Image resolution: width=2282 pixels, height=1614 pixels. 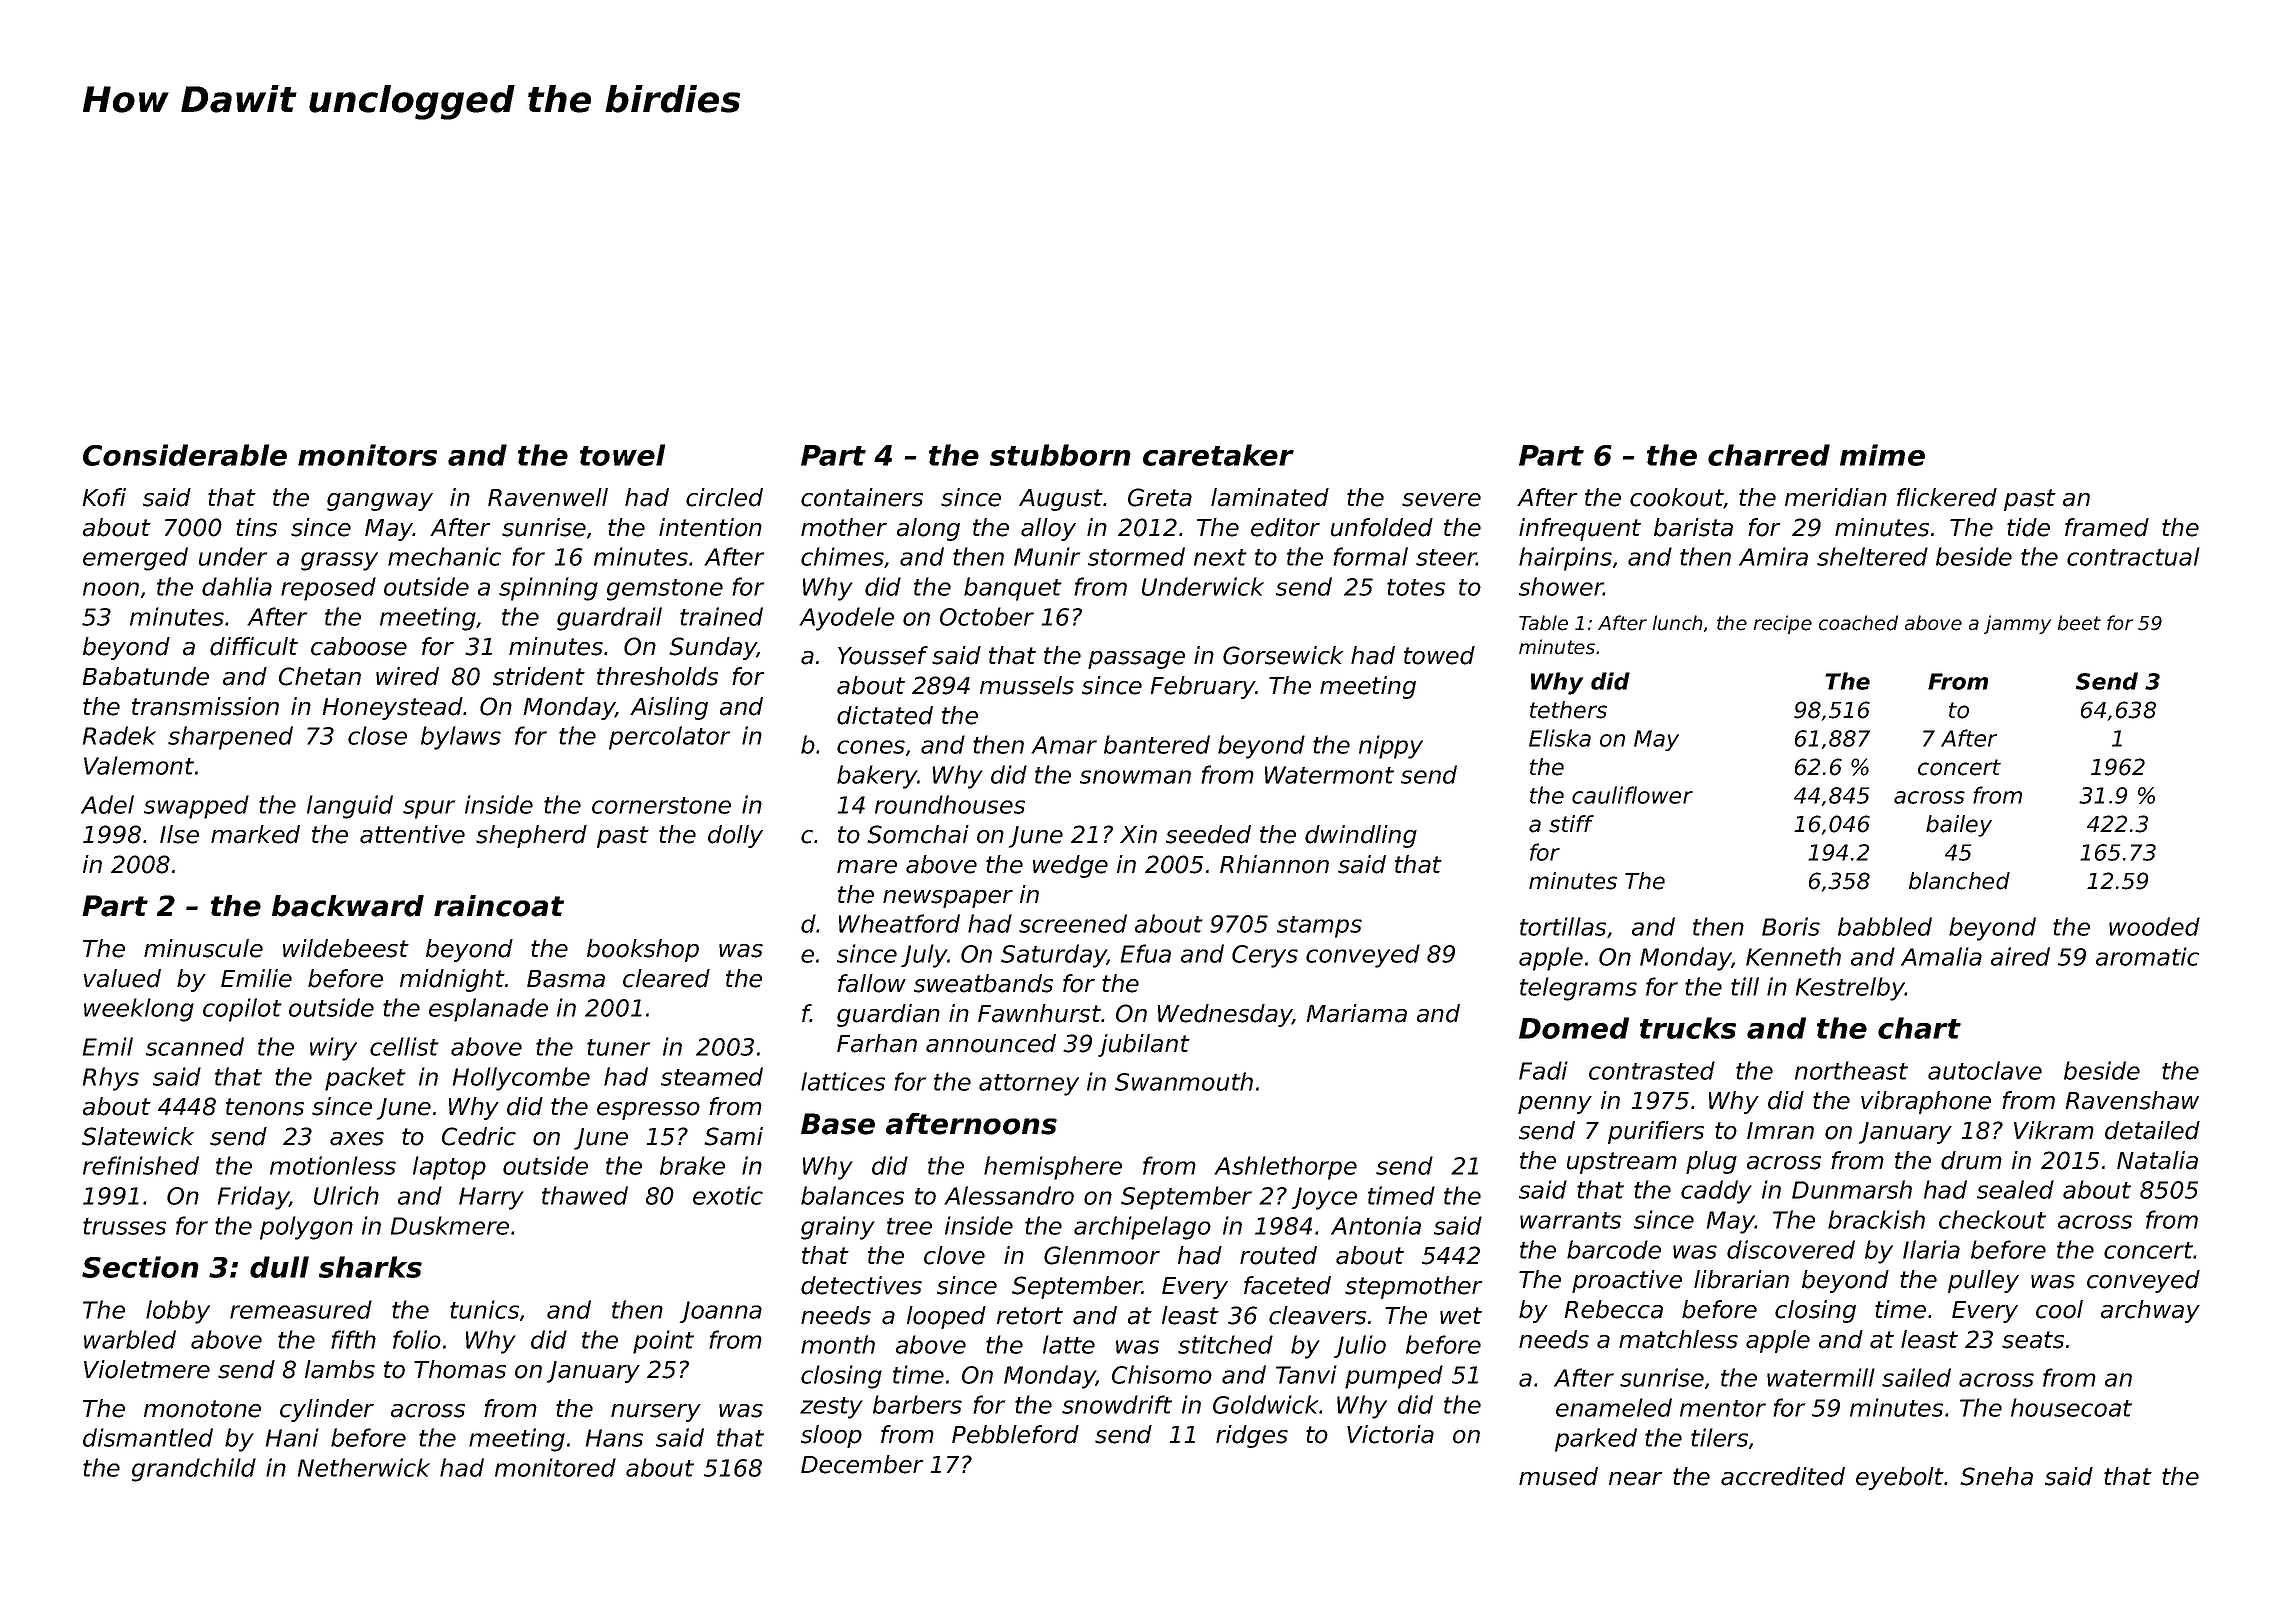 I want to click on Section, so click(x=140, y=1267).
